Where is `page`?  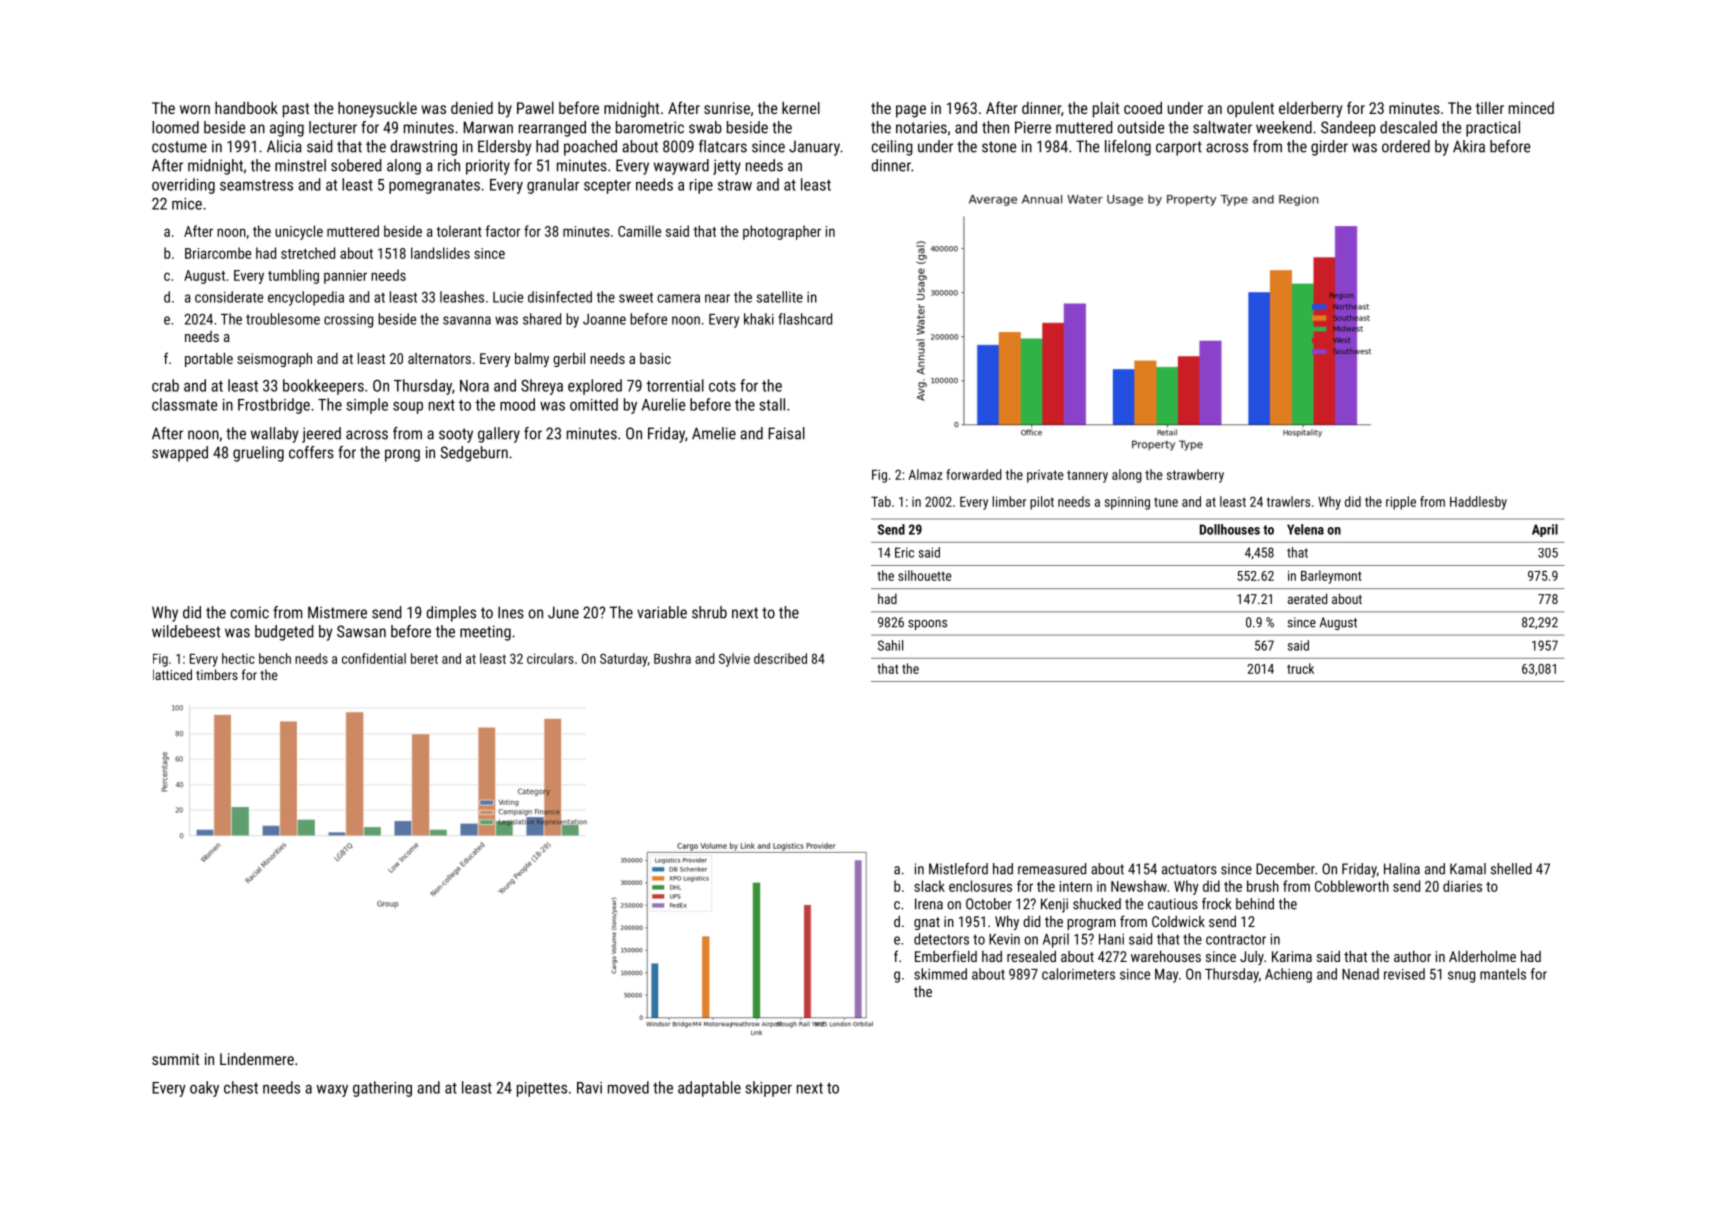 page is located at coordinates (911, 111).
